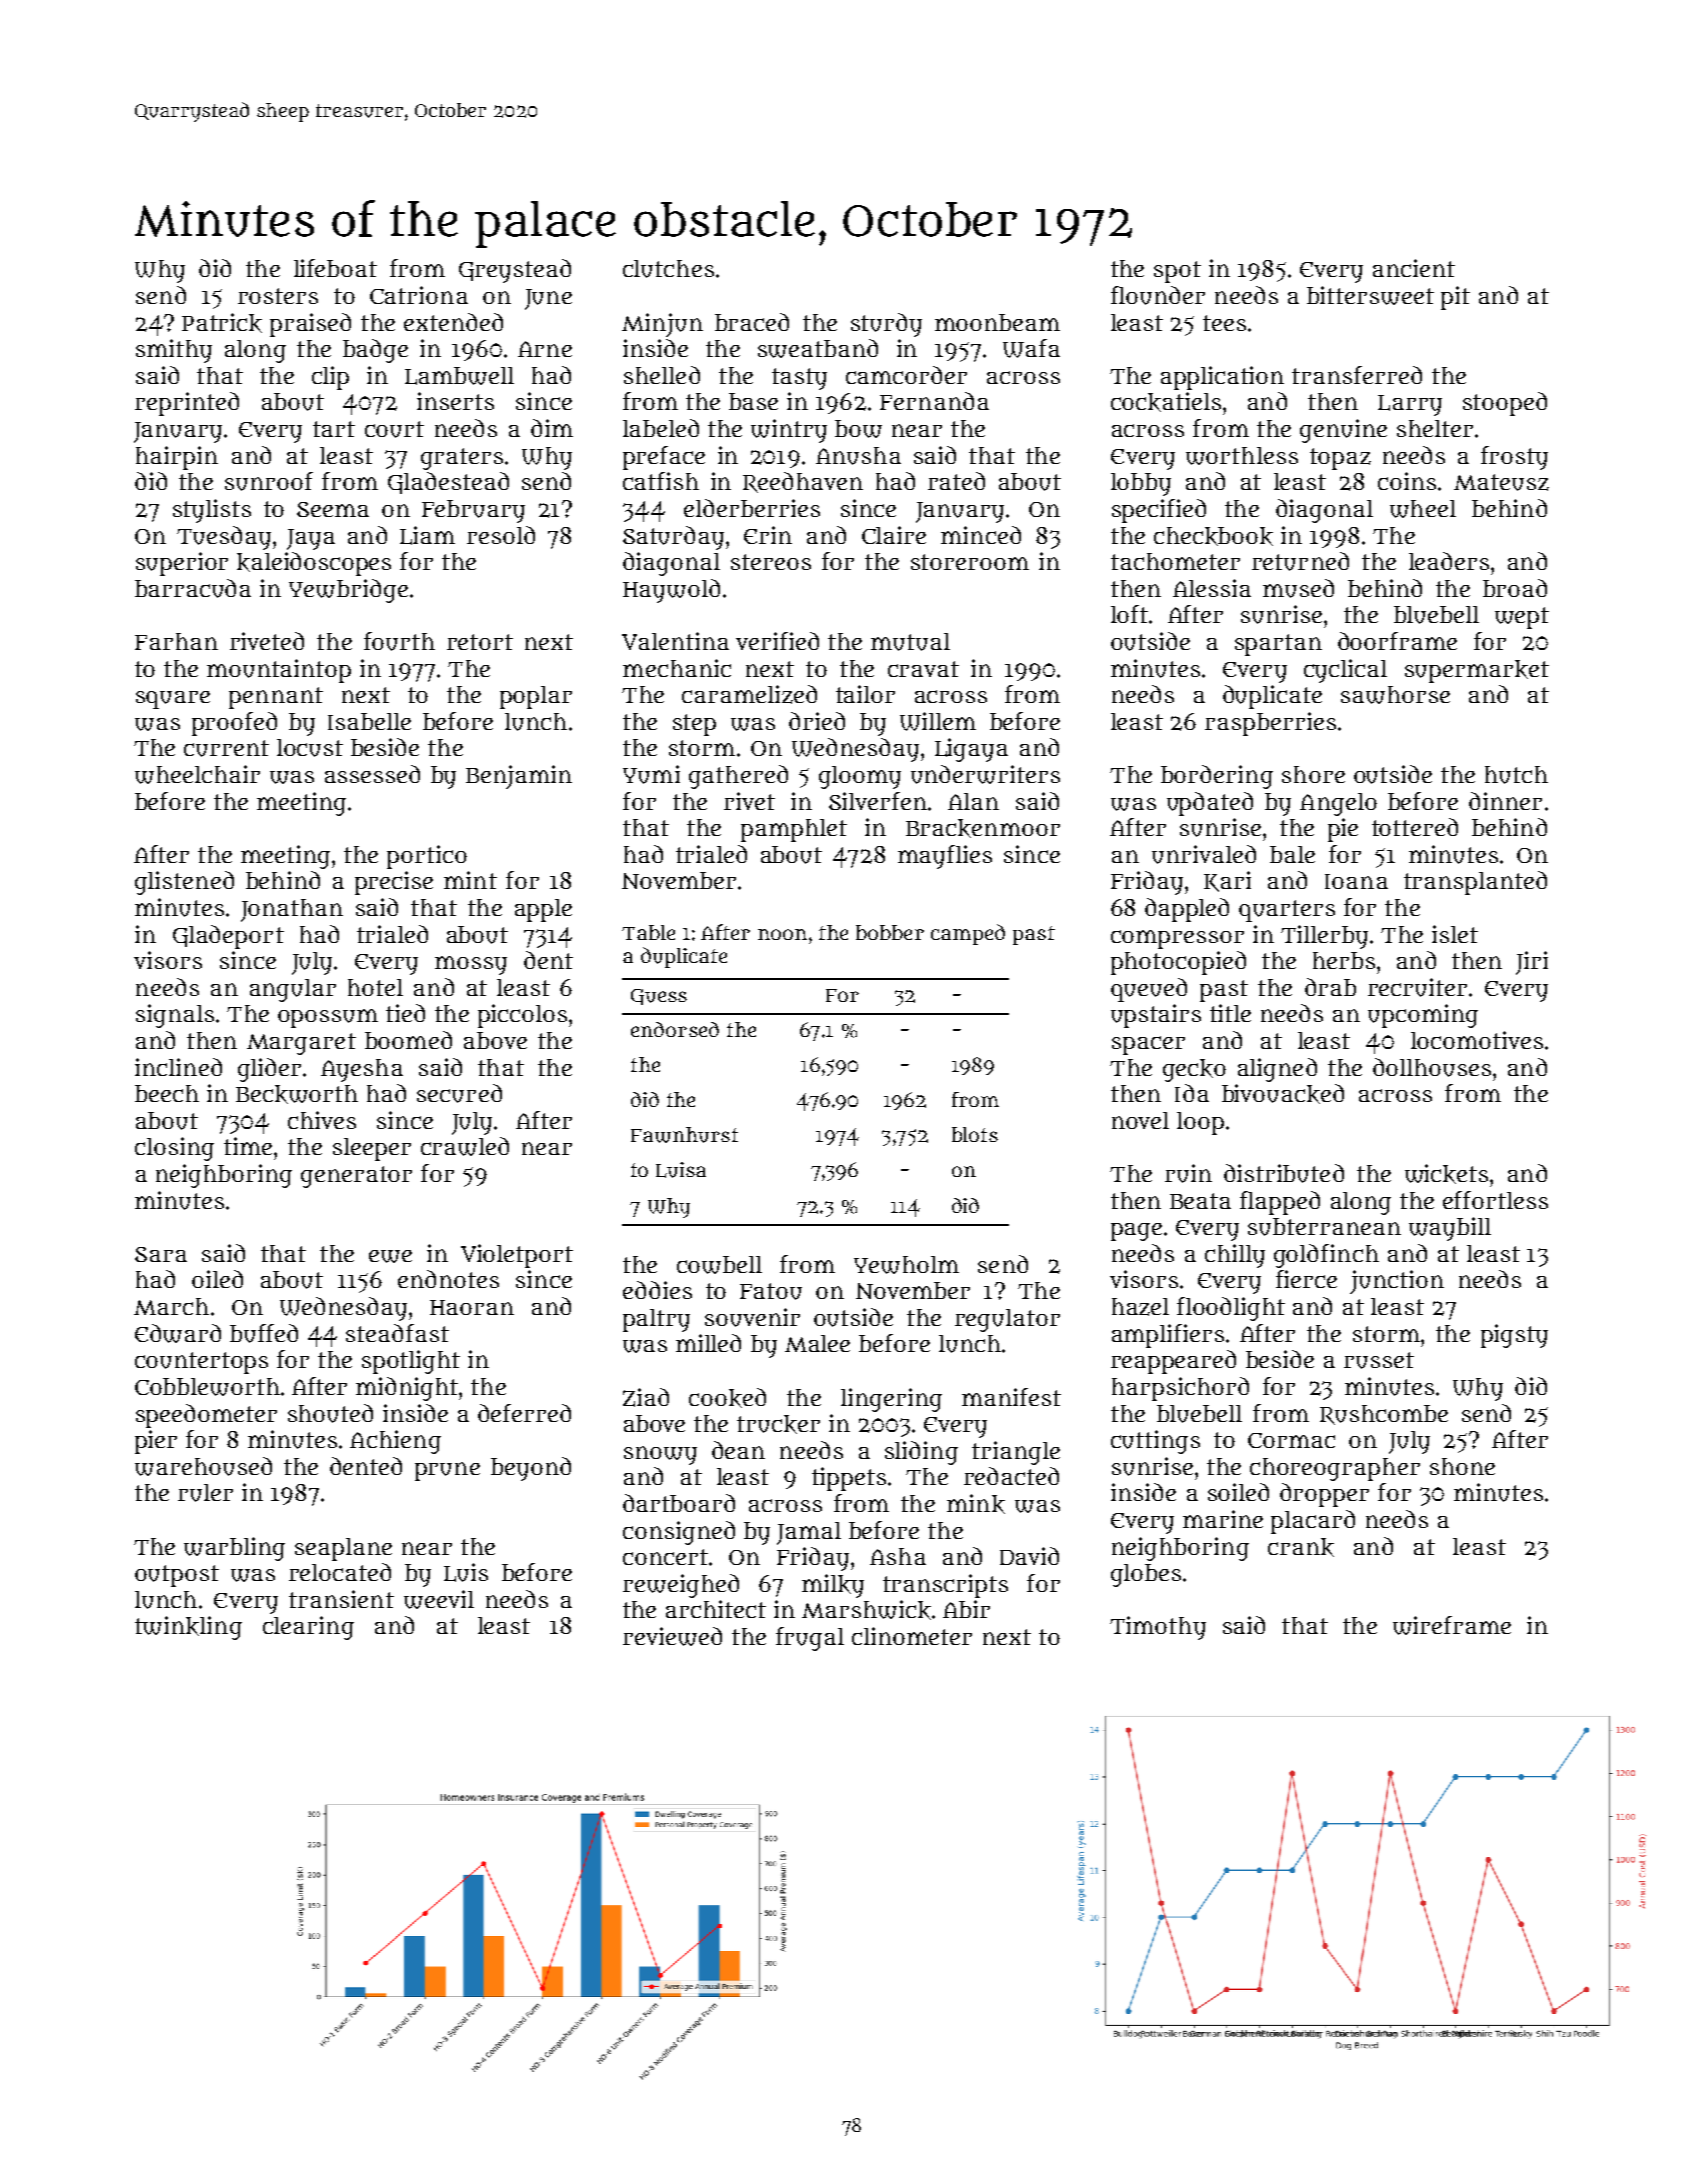 The width and height of the screenshot is (1683, 2178). What do you see at coordinates (719, 1265) in the screenshot?
I see `cowbell` at bounding box center [719, 1265].
